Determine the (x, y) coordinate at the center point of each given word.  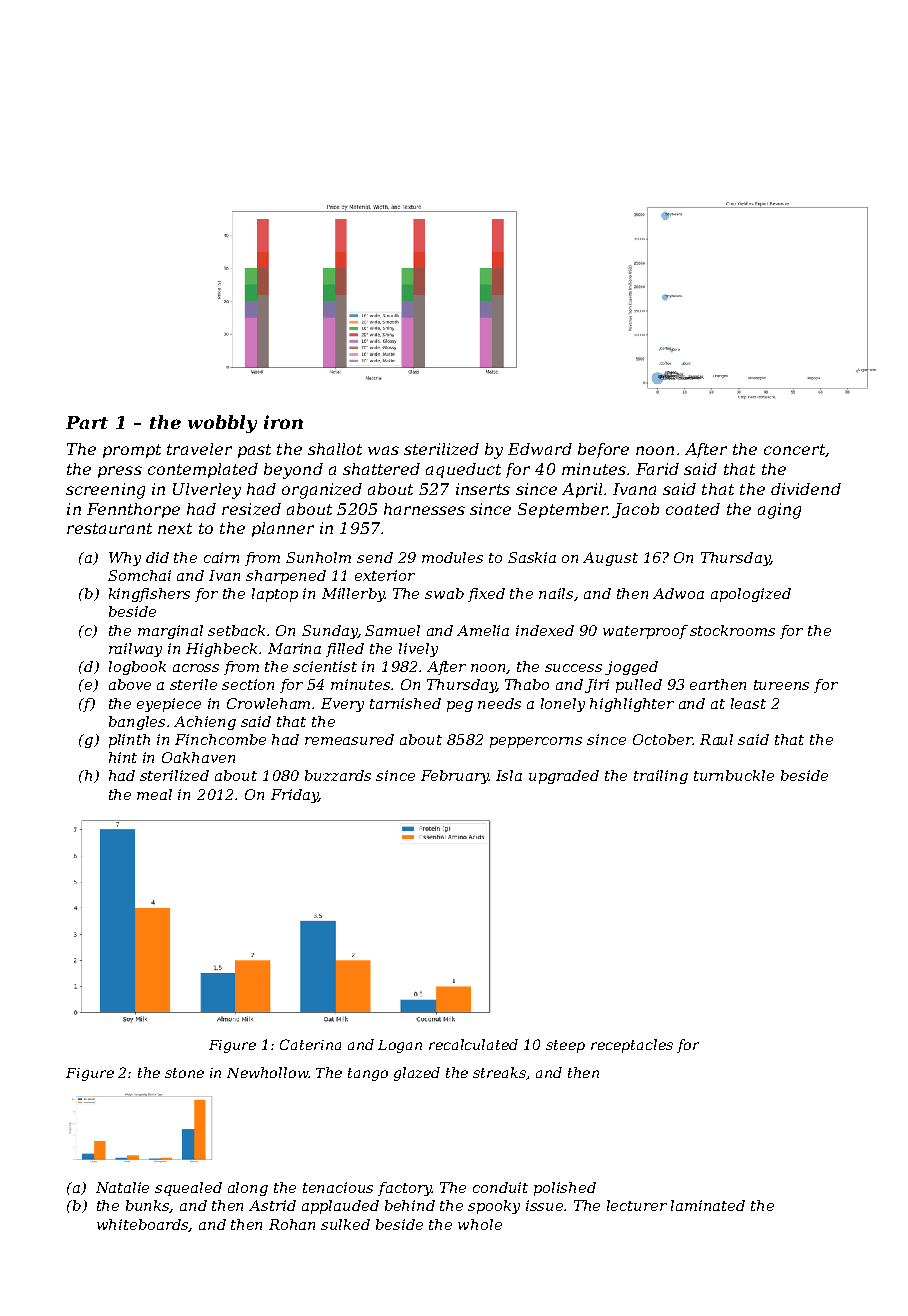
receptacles (632, 1046)
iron (283, 422)
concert (794, 449)
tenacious (338, 1187)
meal (154, 794)
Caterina (310, 1044)
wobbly (222, 424)
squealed (188, 1189)
